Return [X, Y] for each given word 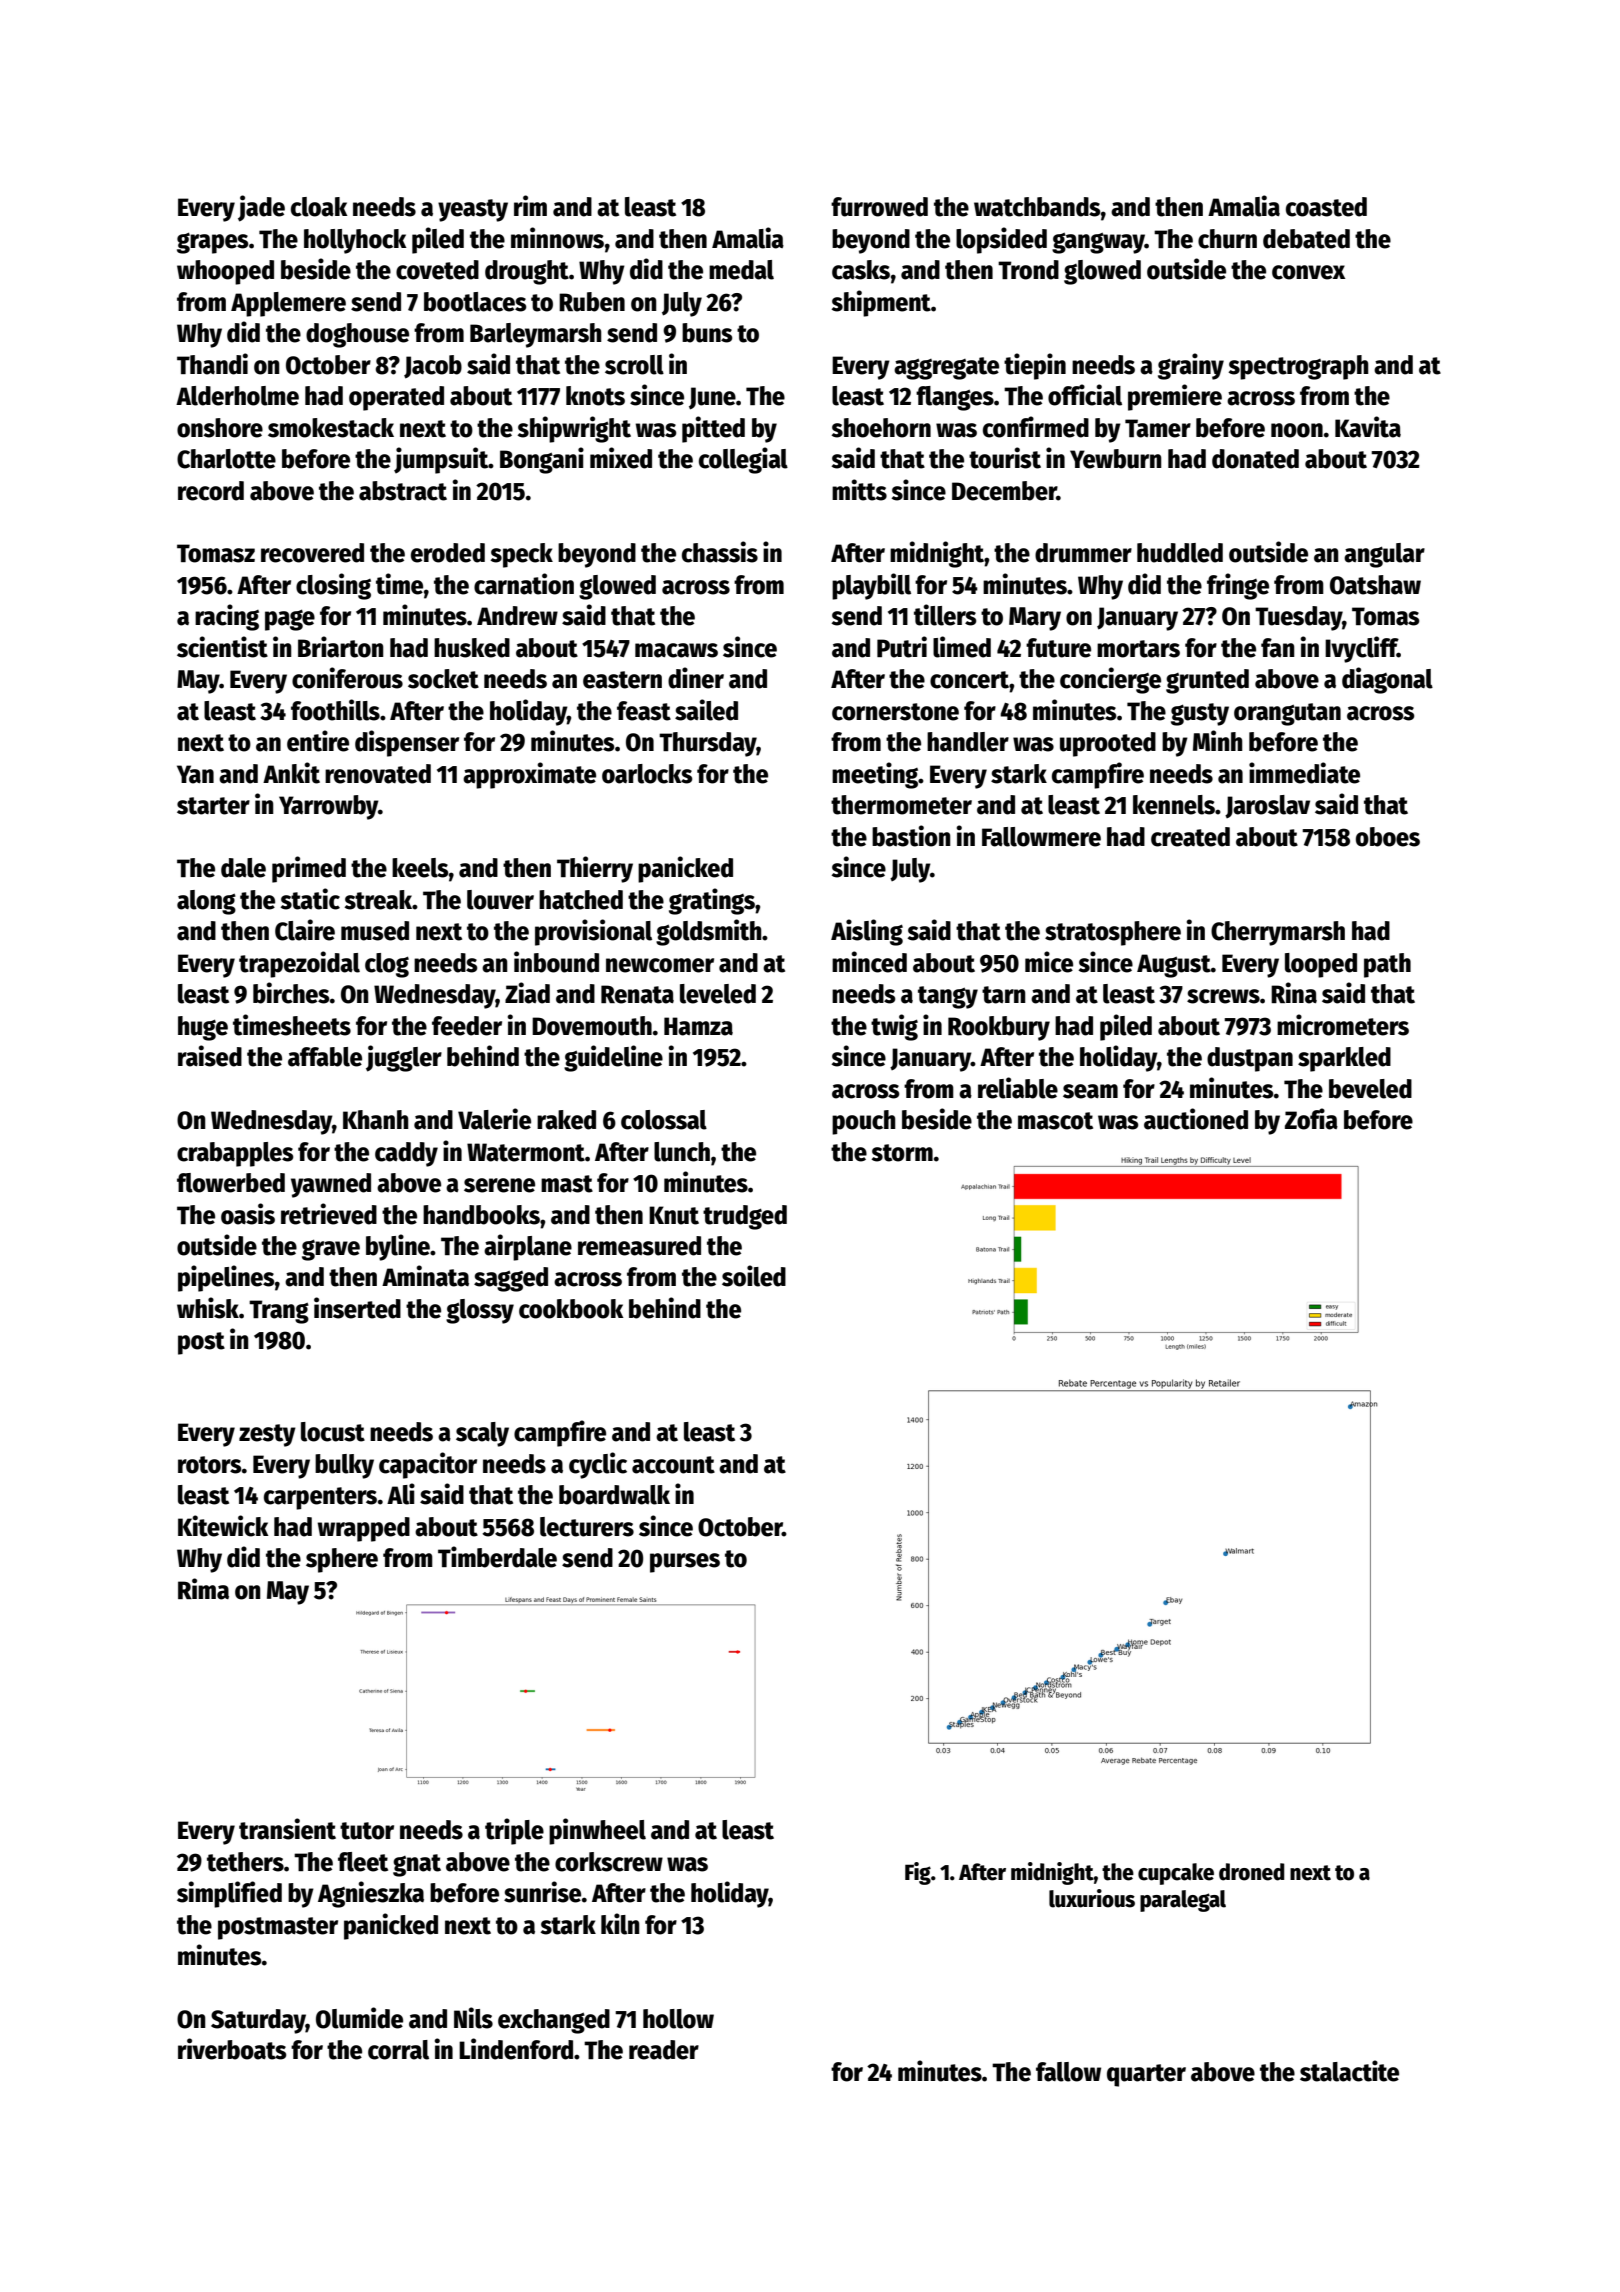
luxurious [1092, 1898]
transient [287, 1829]
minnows [557, 238]
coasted [1326, 207]
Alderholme [237, 396]
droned [1252, 1872]
